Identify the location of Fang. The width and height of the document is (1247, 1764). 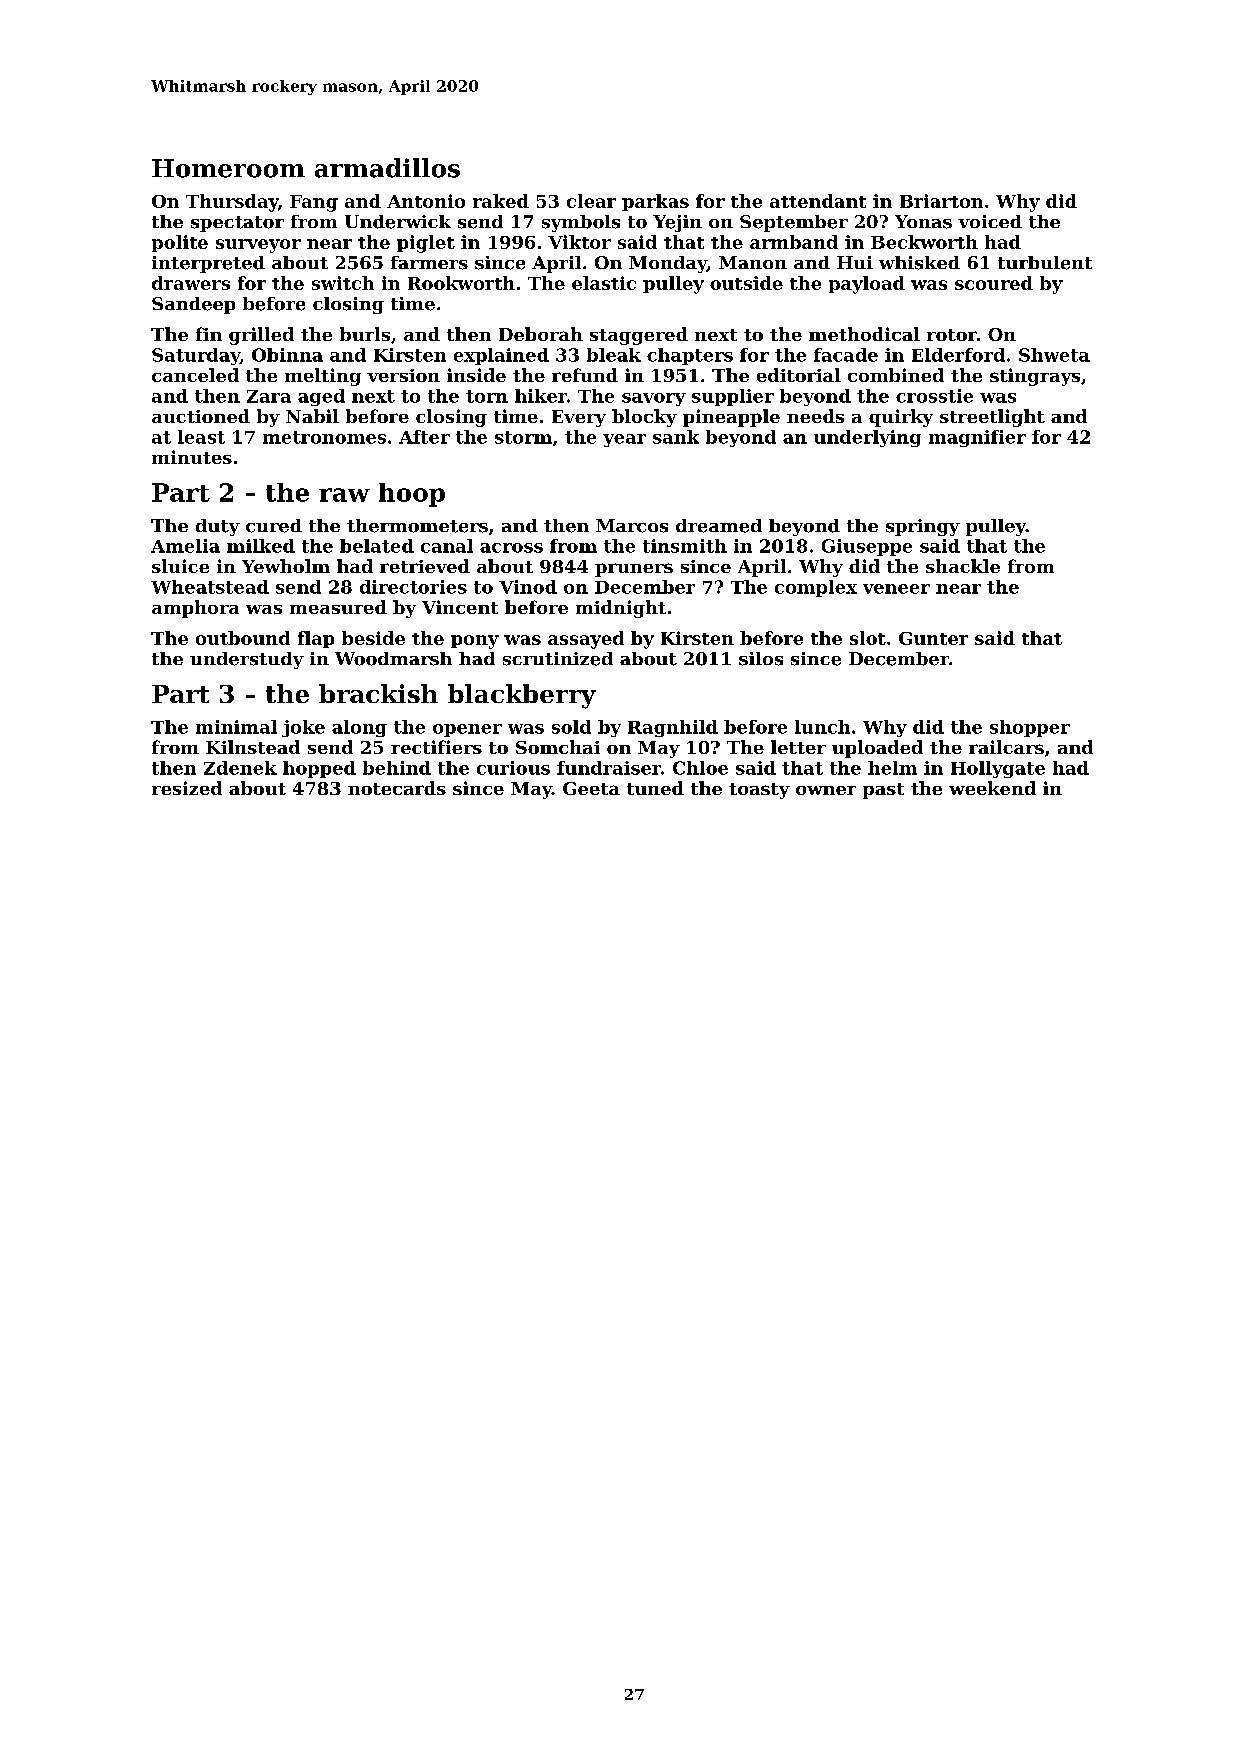
(314, 203).
